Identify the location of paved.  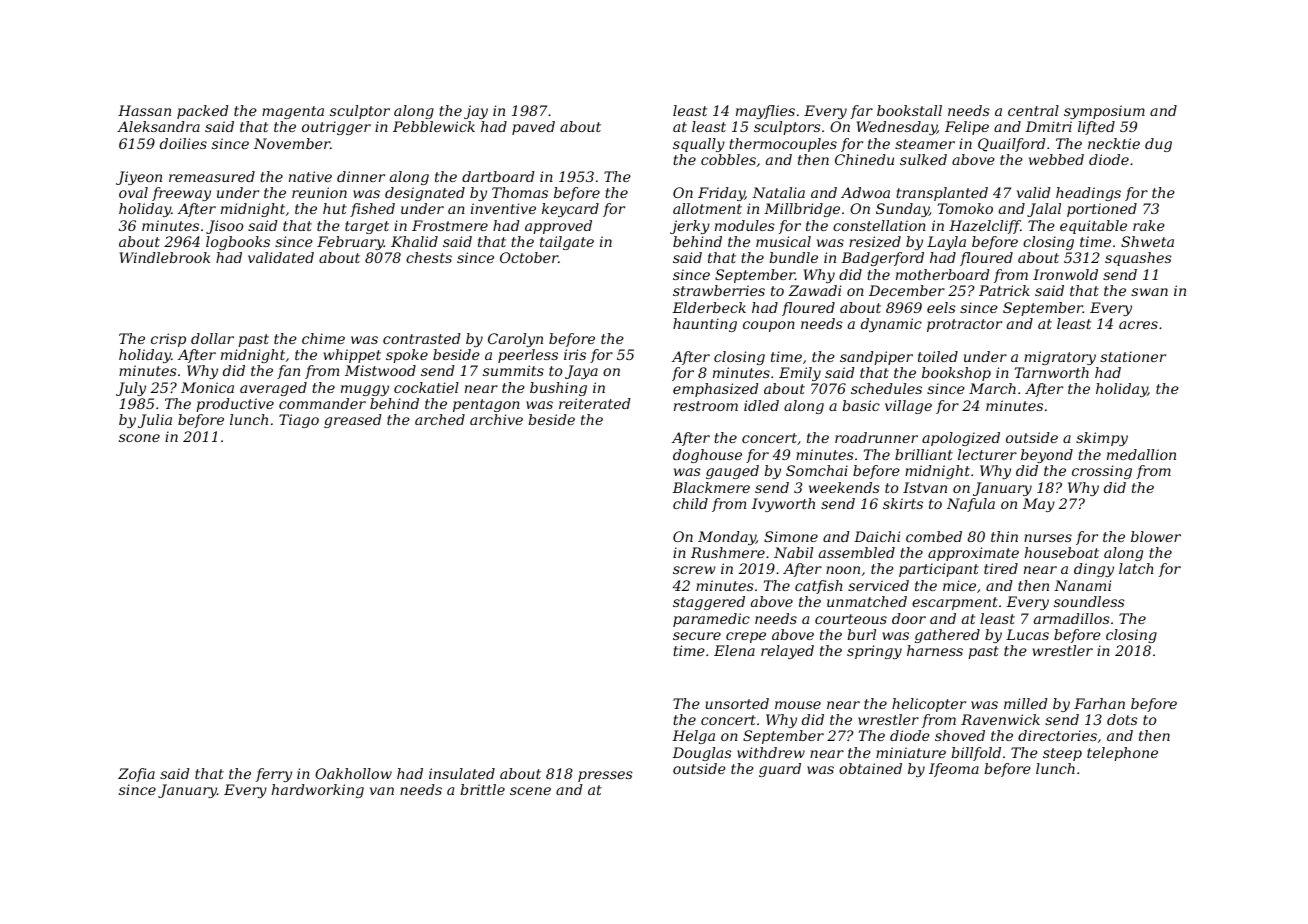
(533, 128).
